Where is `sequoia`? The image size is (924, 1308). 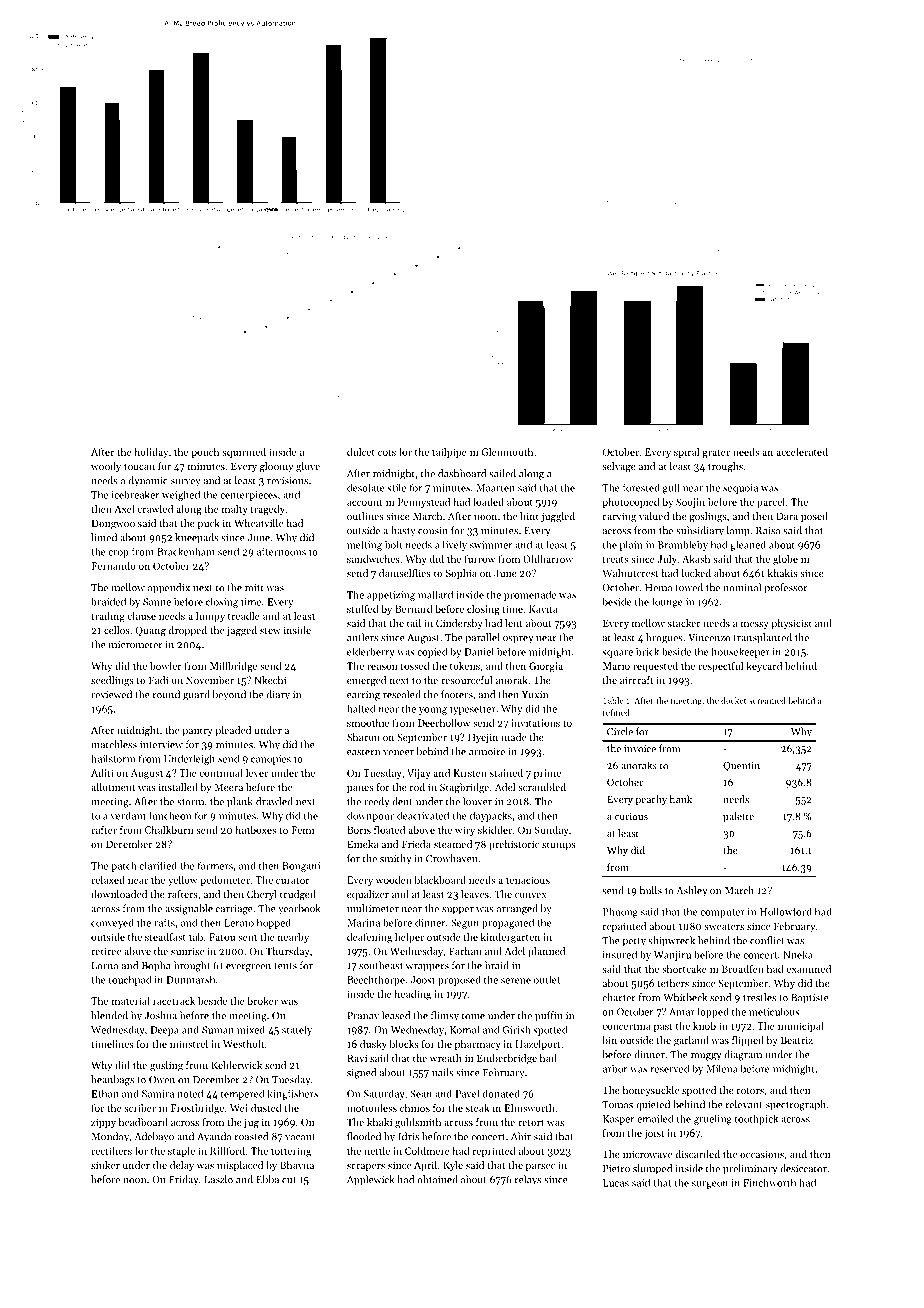
sequoia is located at coordinates (740, 489).
